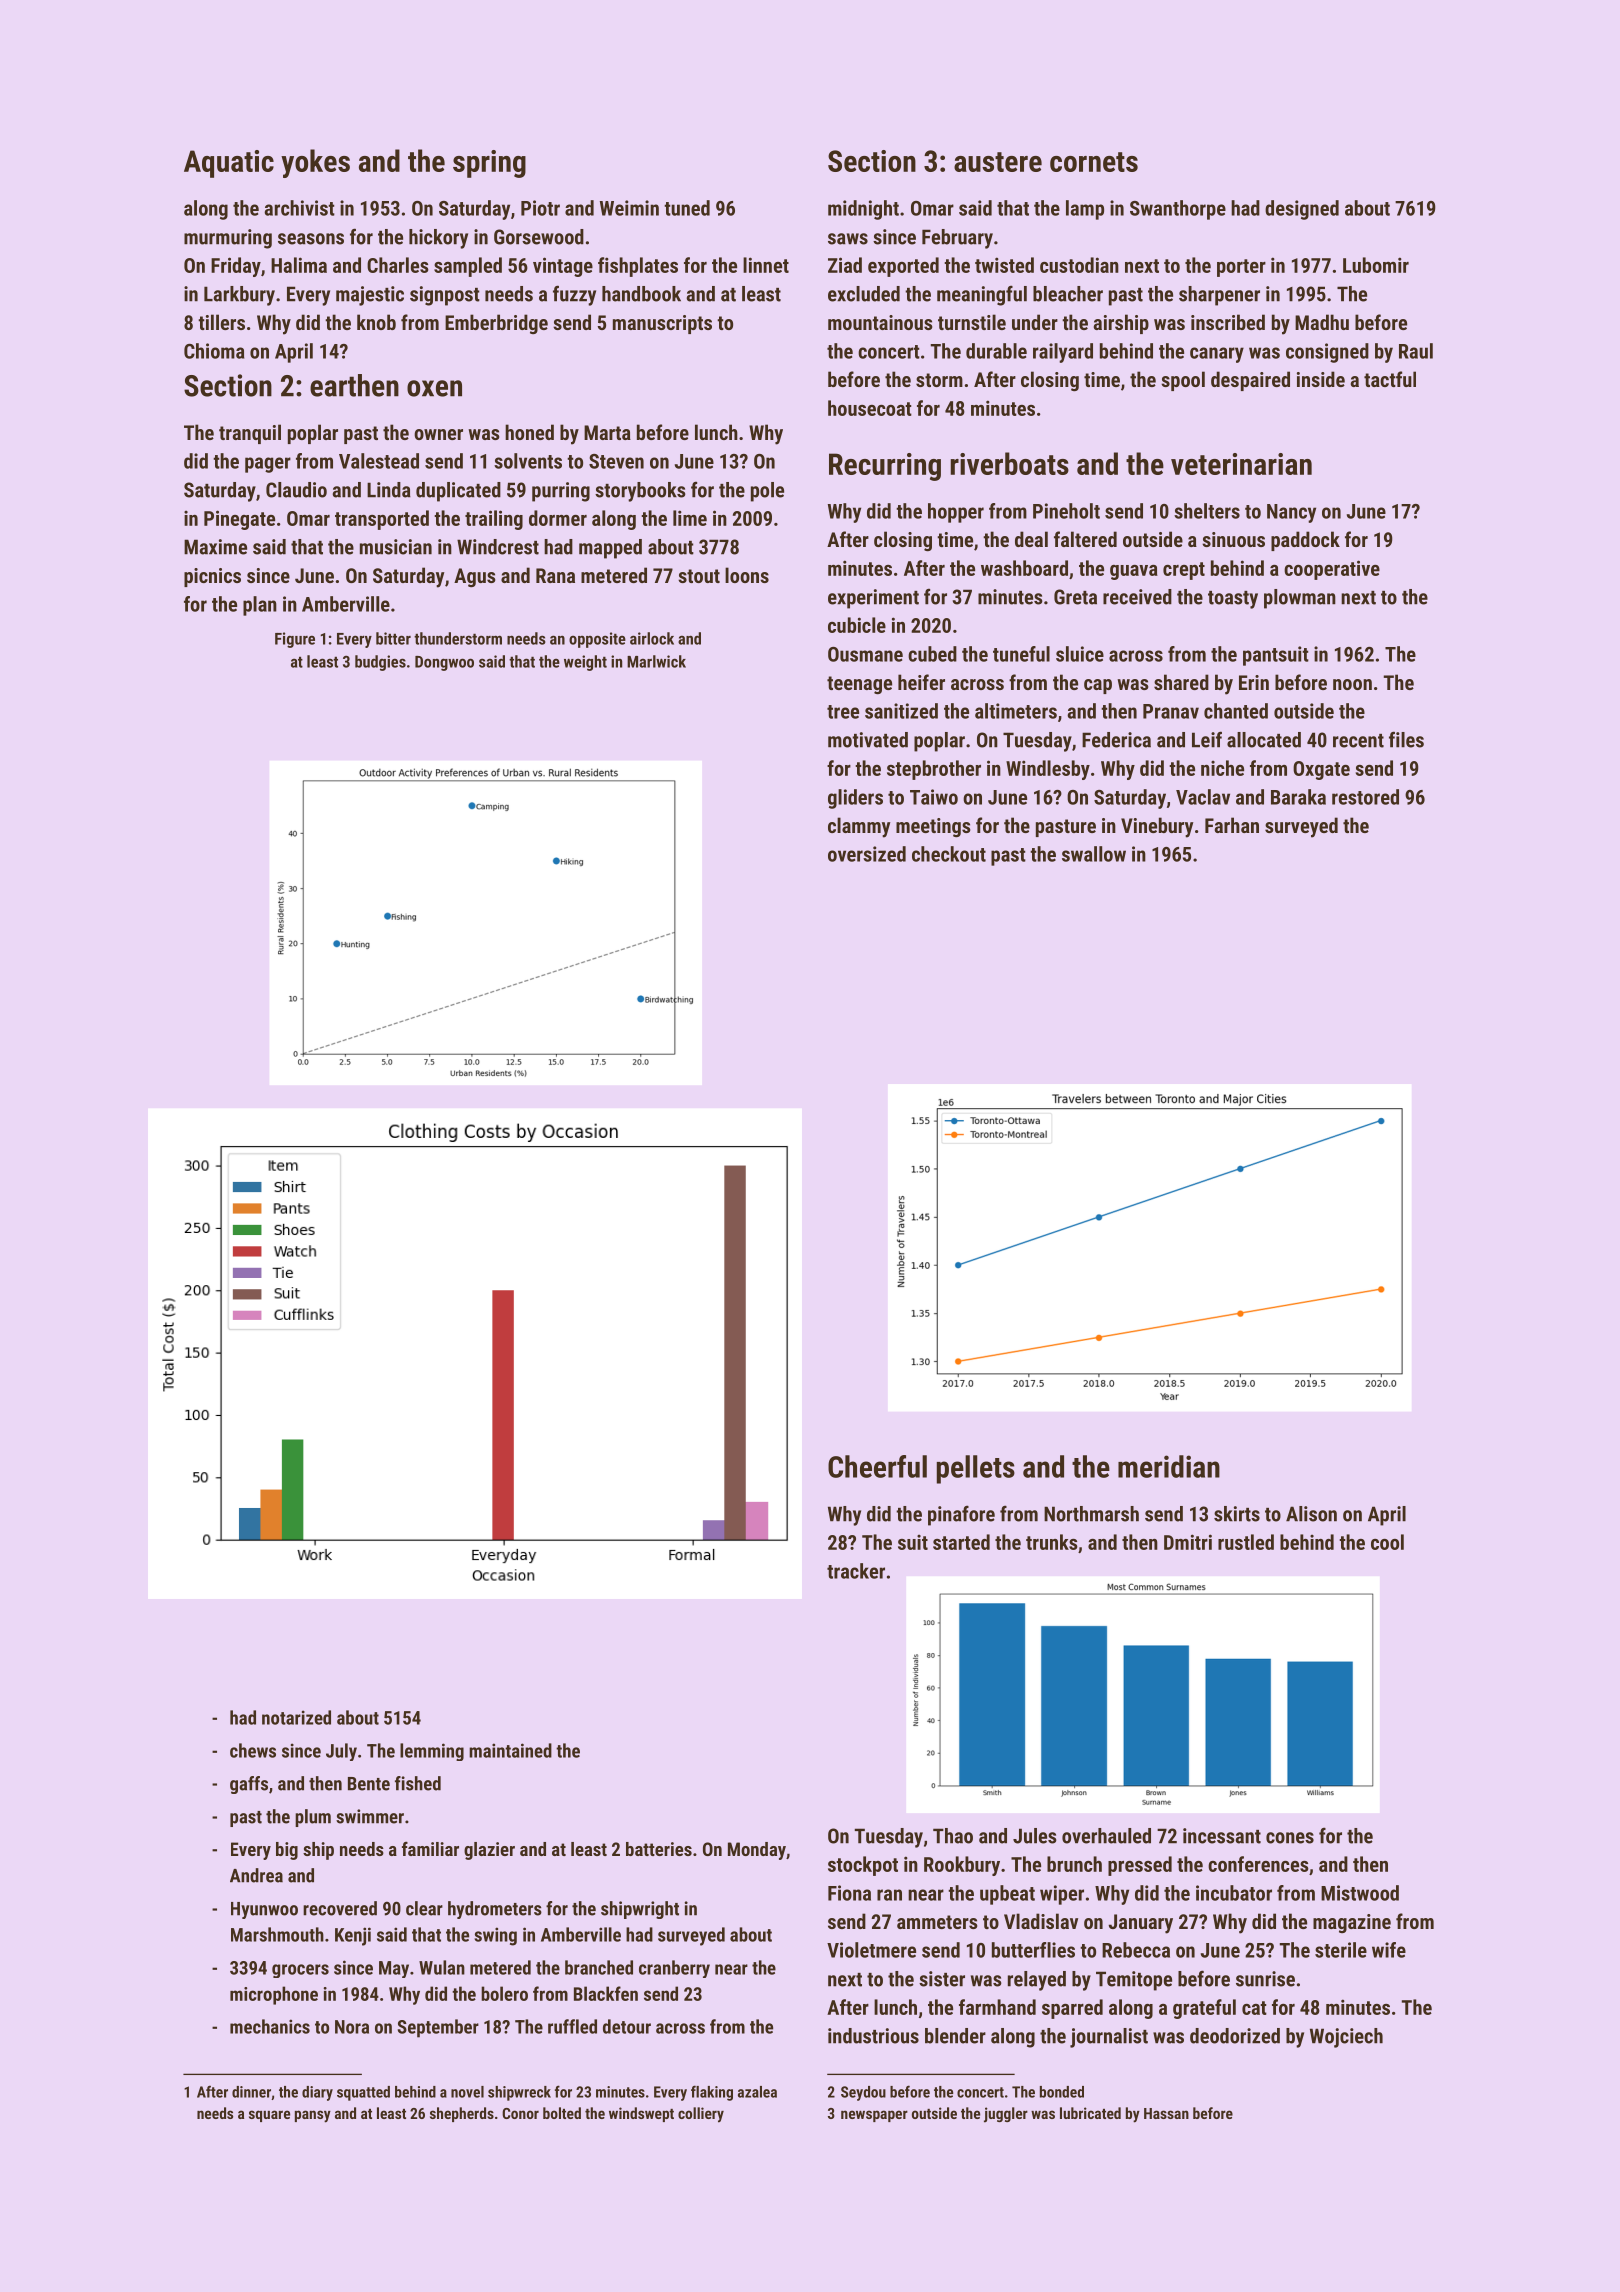 The width and height of the screenshot is (1620, 2292). What do you see at coordinates (856, 1571) in the screenshot?
I see `tracker` at bounding box center [856, 1571].
